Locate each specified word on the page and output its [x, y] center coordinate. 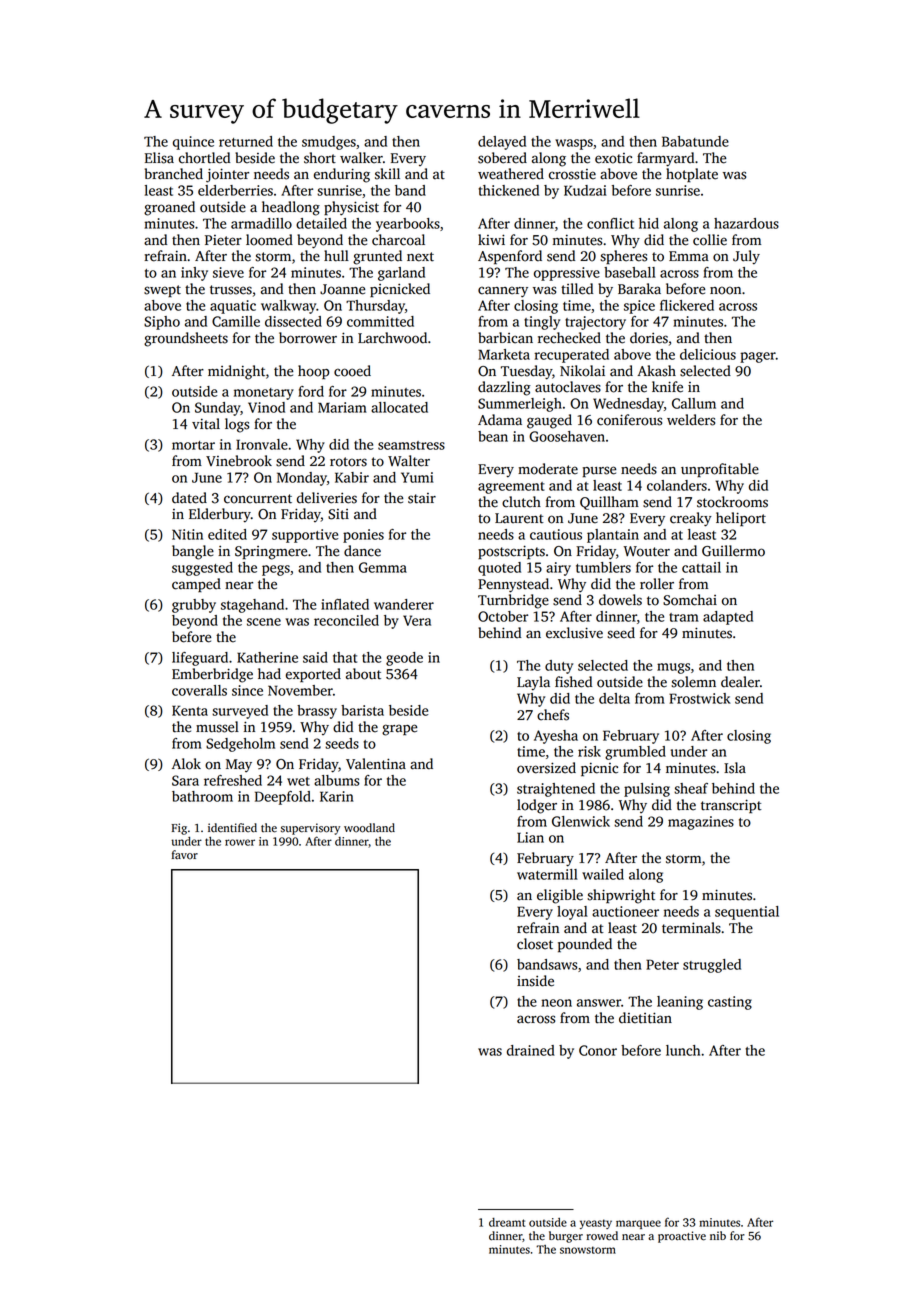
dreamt [507, 1222]
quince [193, 143]
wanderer [404, 604]
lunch [683, 1050]
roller [657, 584]
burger [566, 1237]
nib [718, 1235]
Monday [302, 479]
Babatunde [695, 141]
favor [185, 855]
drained [531, 1050]
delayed [502, 143]
